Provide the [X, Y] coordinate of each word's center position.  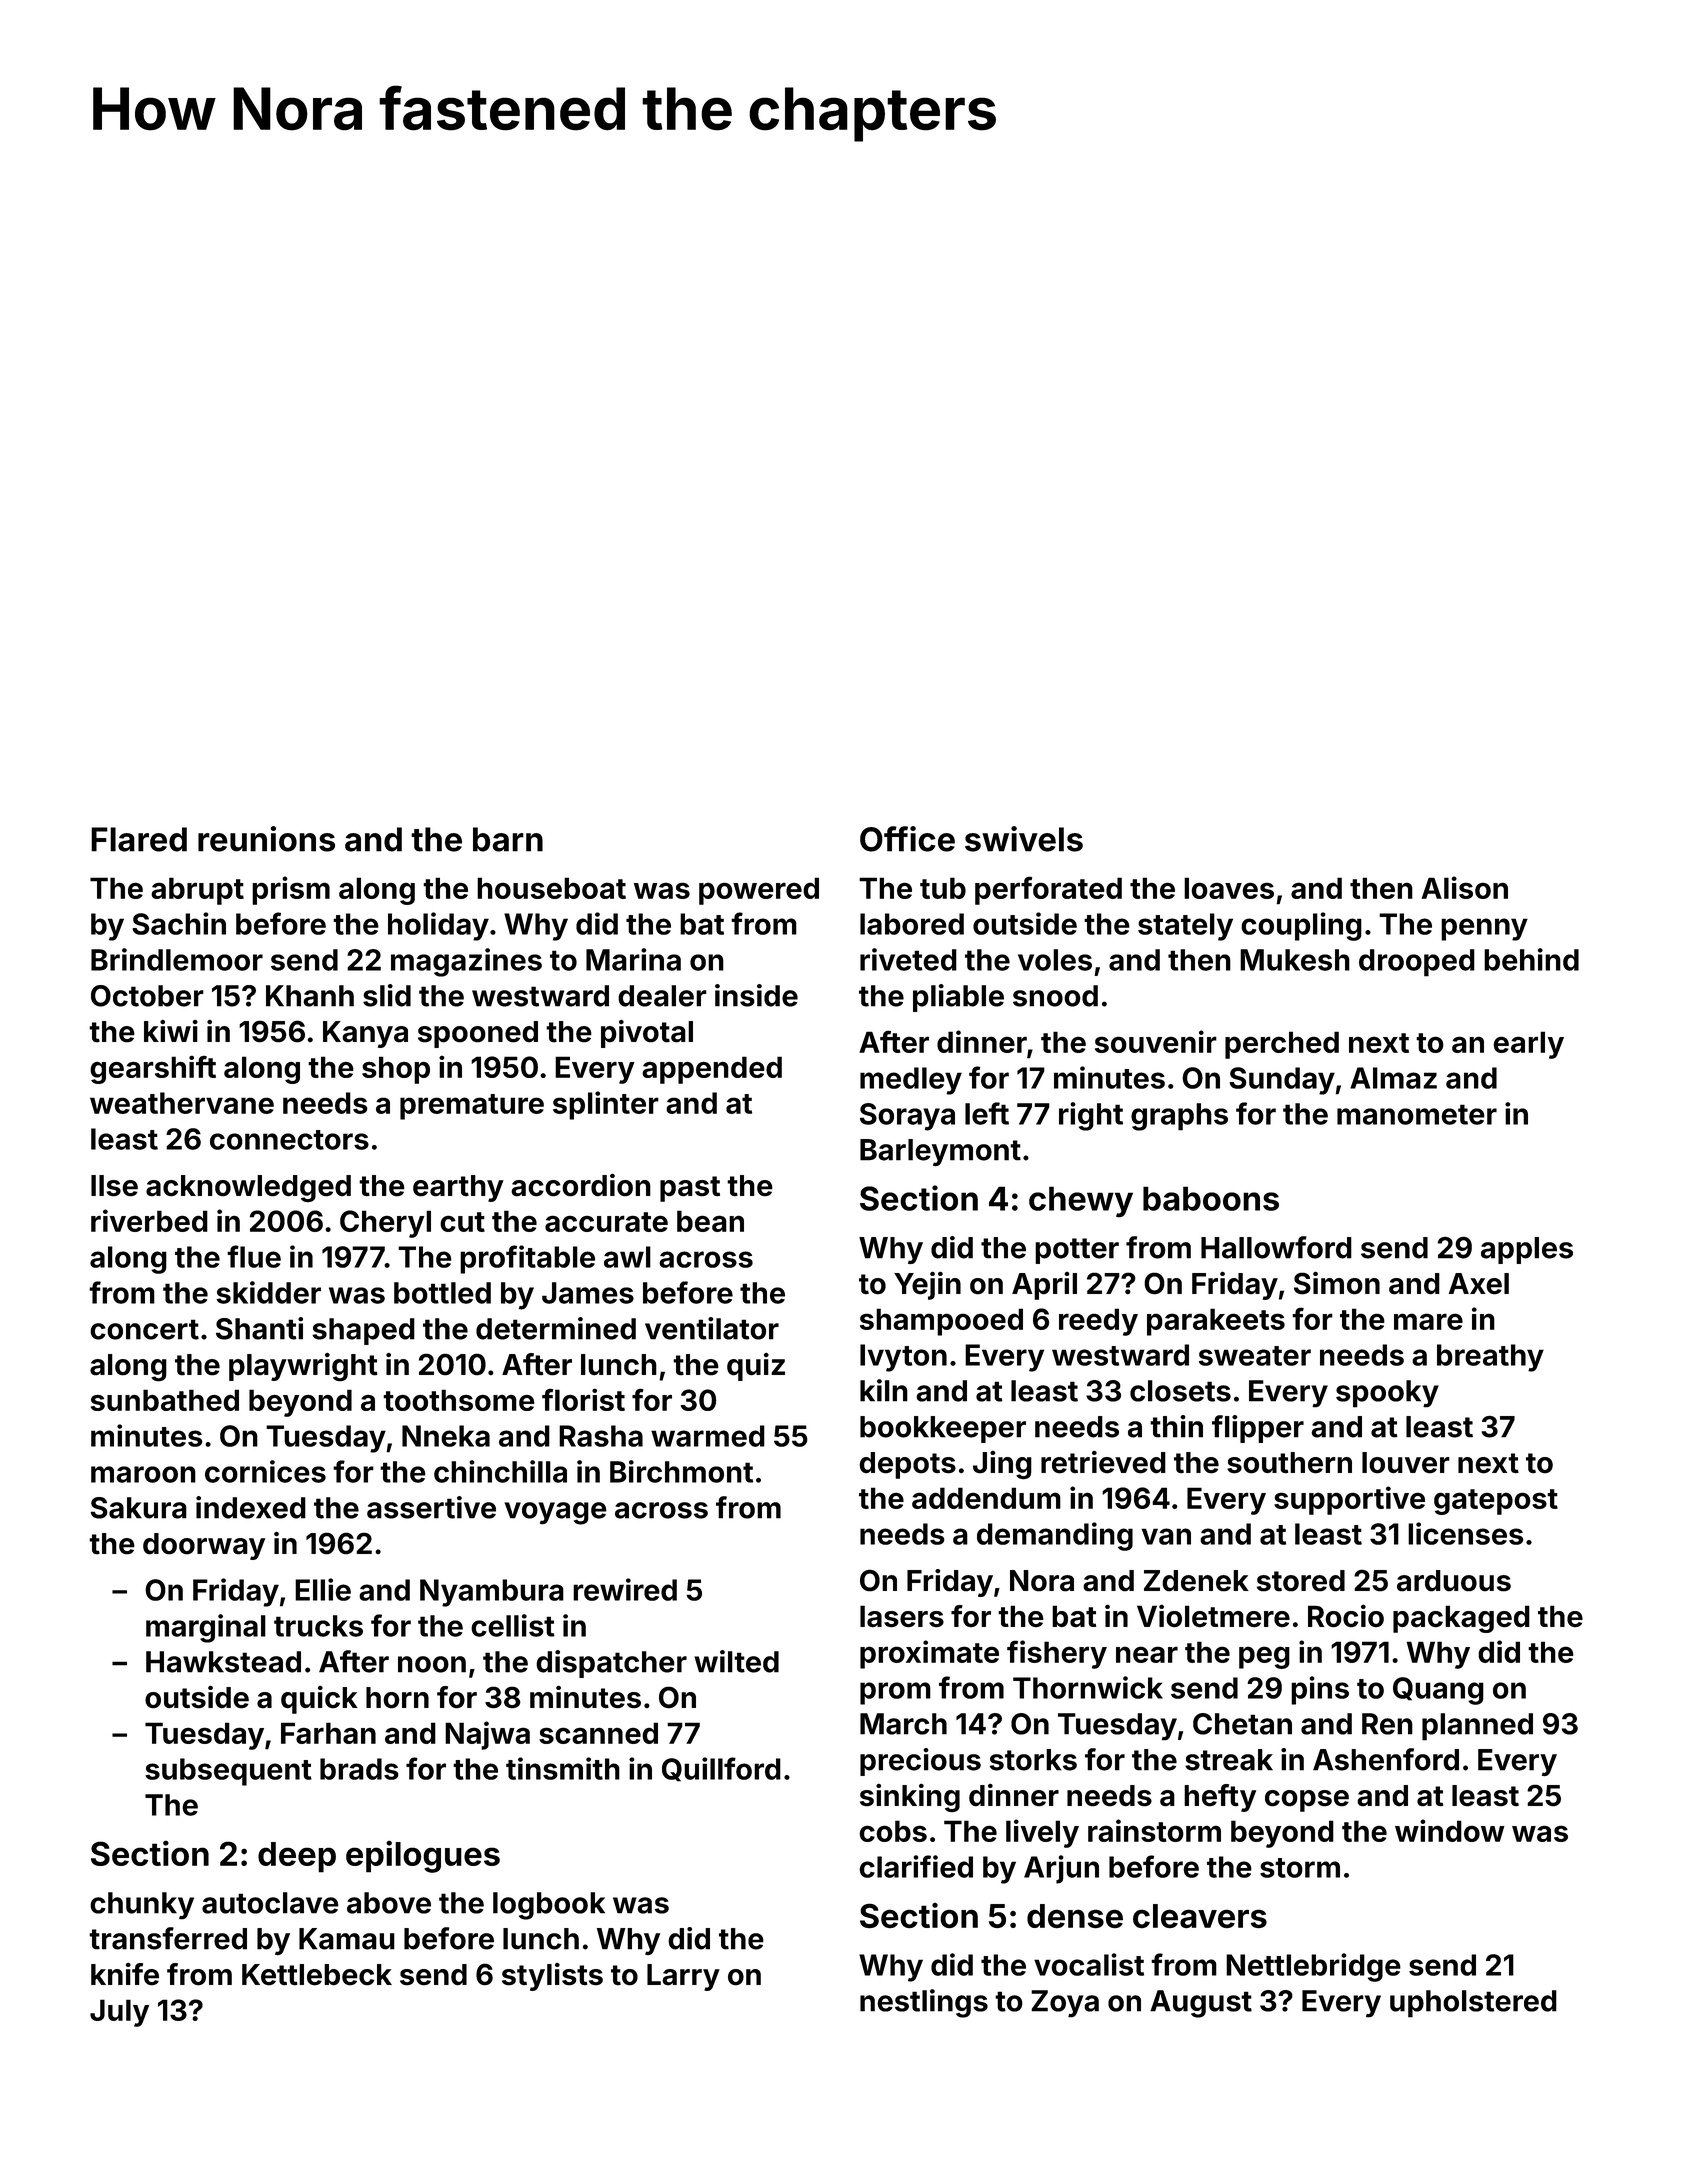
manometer [1417, 1114]
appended [712, 1070]
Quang [1438, 1691]
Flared [139, 839]
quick [319, 1699]
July [119, 2013]
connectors [289, 1140]
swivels [1024, 839]
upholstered [1473, 2004]
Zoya [1065, 2004]
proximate [929, 1654]
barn [508, 839]
